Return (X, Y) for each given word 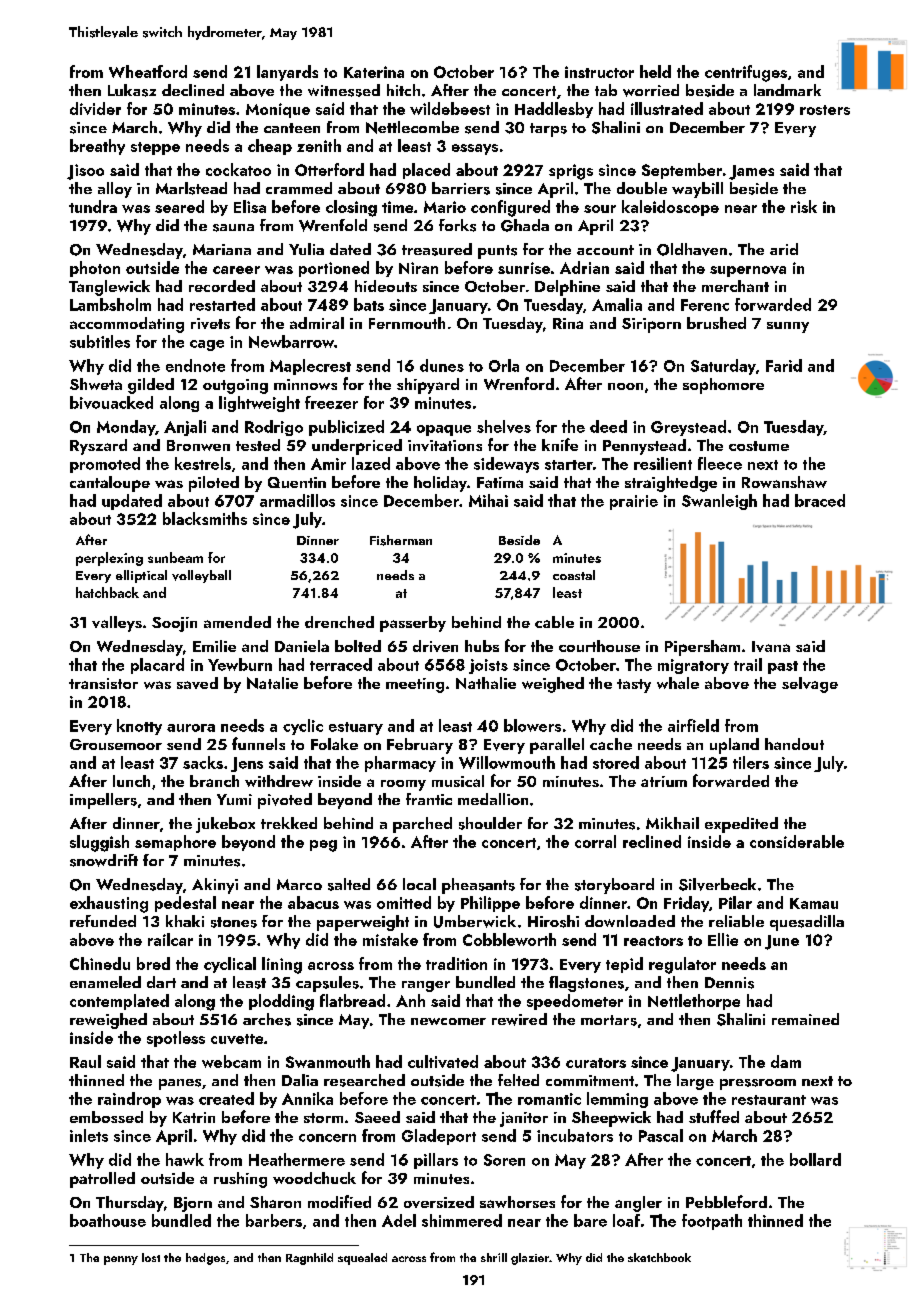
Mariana (222, 249)
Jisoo (85, 172)
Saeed (377, 1117)
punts (497, 252)
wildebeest (450, 108)
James (751, 172)
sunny (788, 327)
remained (805, 1019)
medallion (493, 799)
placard (157, 666)
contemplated (119, 1002)
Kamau (814, 903)
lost (151, 1257)
